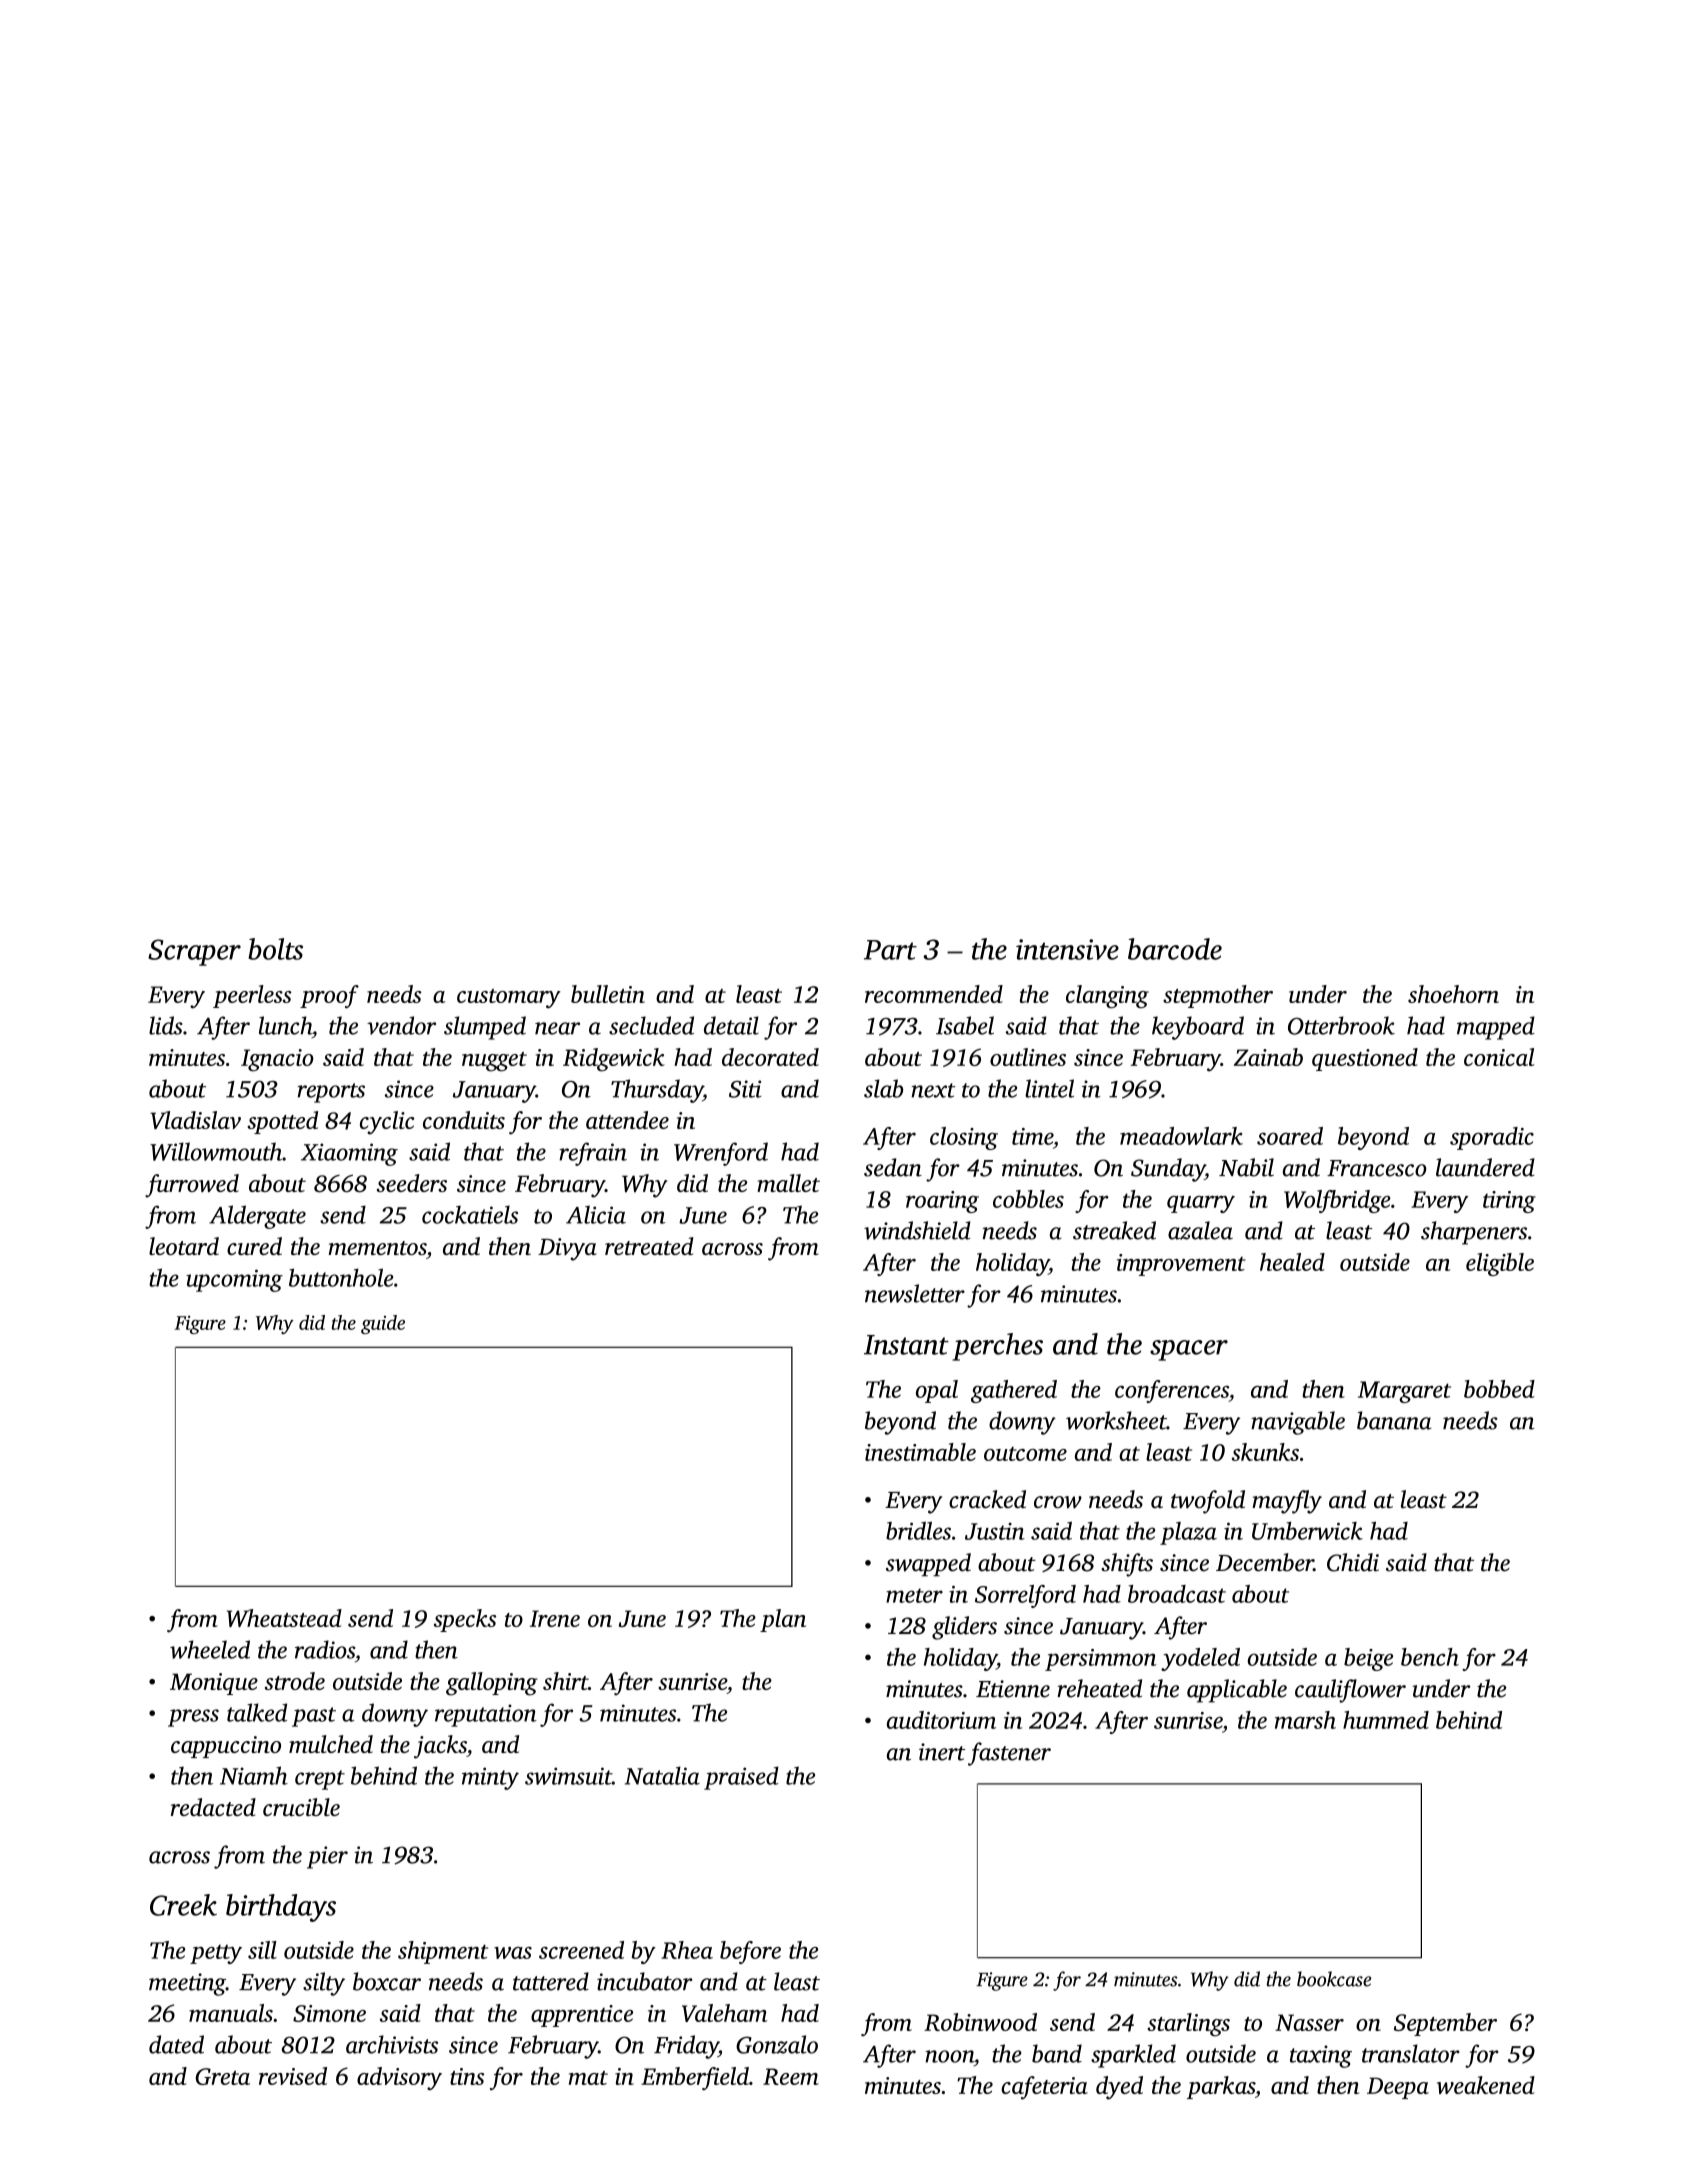 This document has width=1683, height=2178. Describe the element at coordinates (997, 1347) in the document. I see `perches` at that location.
